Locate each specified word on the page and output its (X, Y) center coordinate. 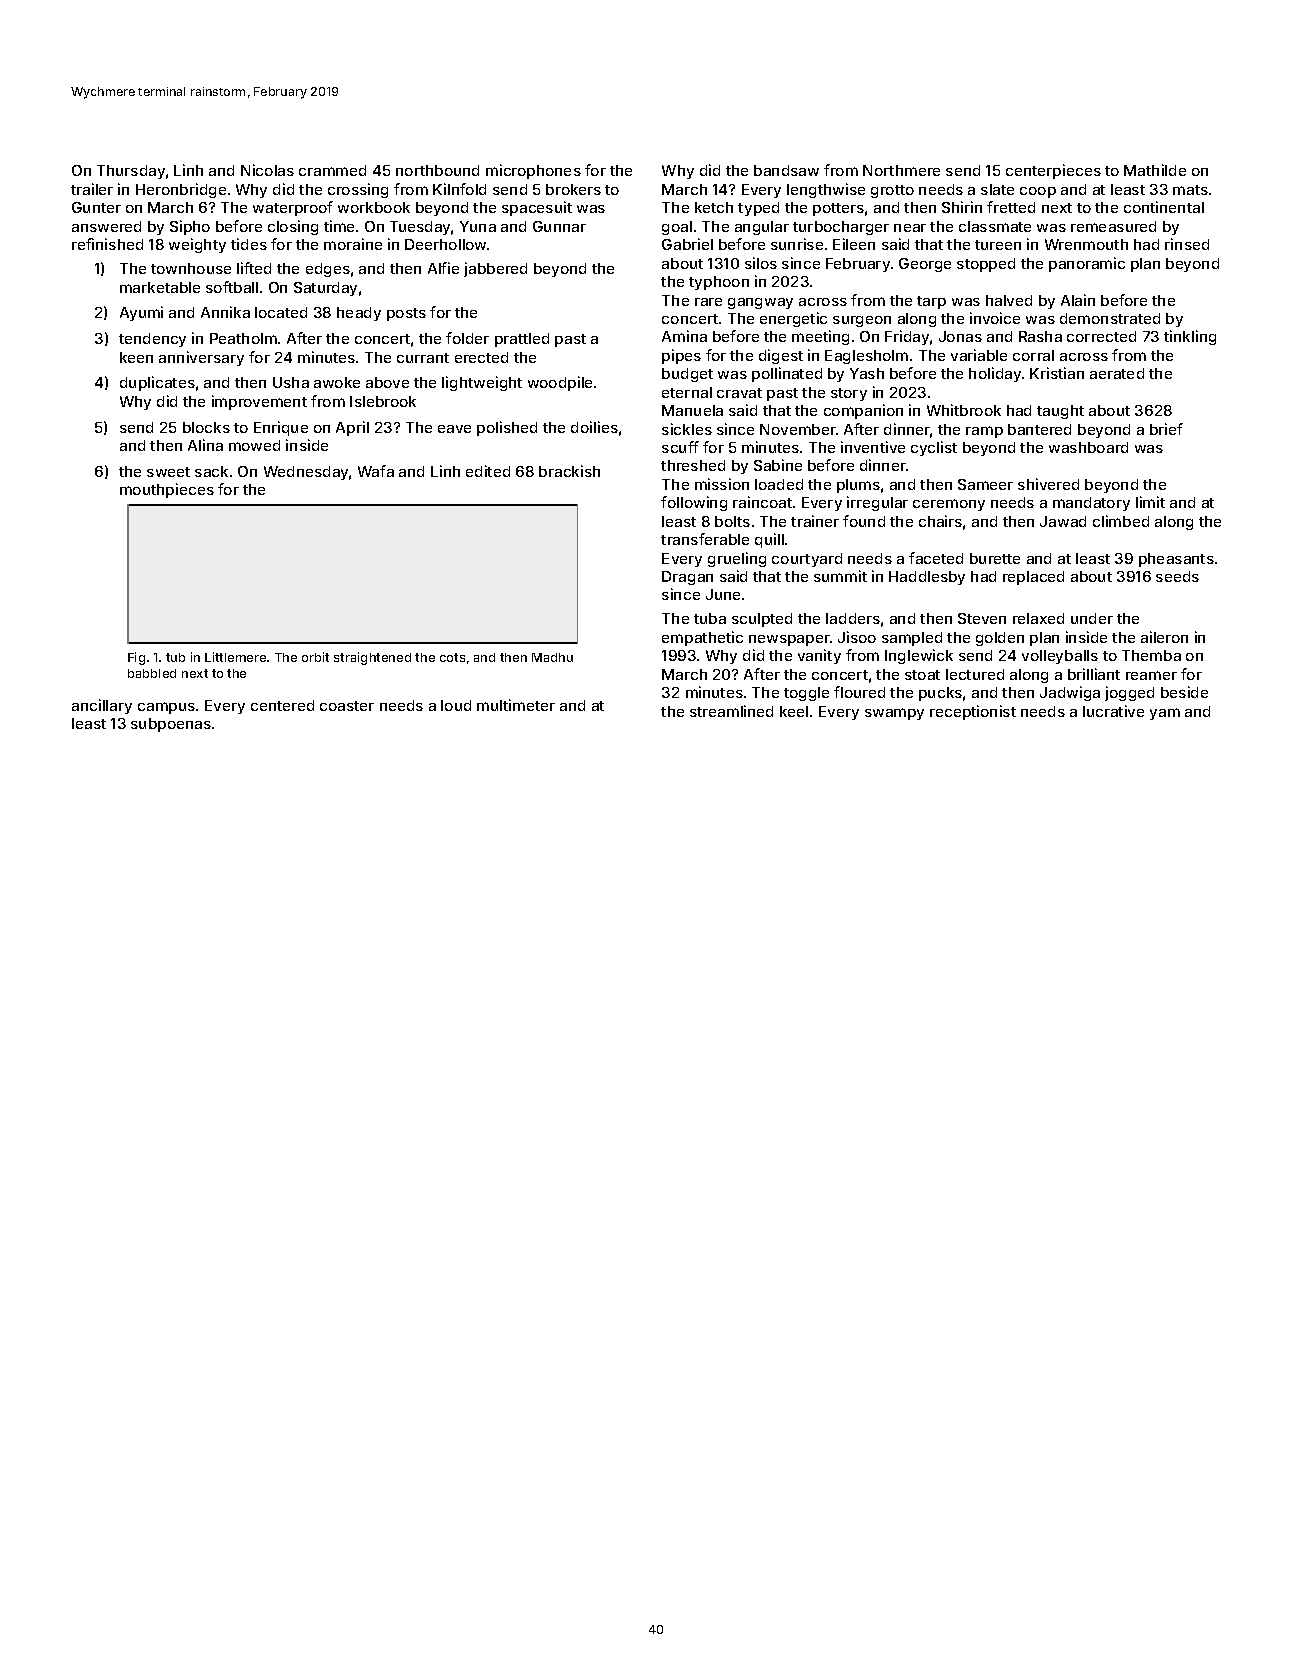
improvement (259, 402)
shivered (1048, 484)
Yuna (478, 226)
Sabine (778, 465)
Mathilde (1155, 170)
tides (249, 244)
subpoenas (171, 725)
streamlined (731, 711)
